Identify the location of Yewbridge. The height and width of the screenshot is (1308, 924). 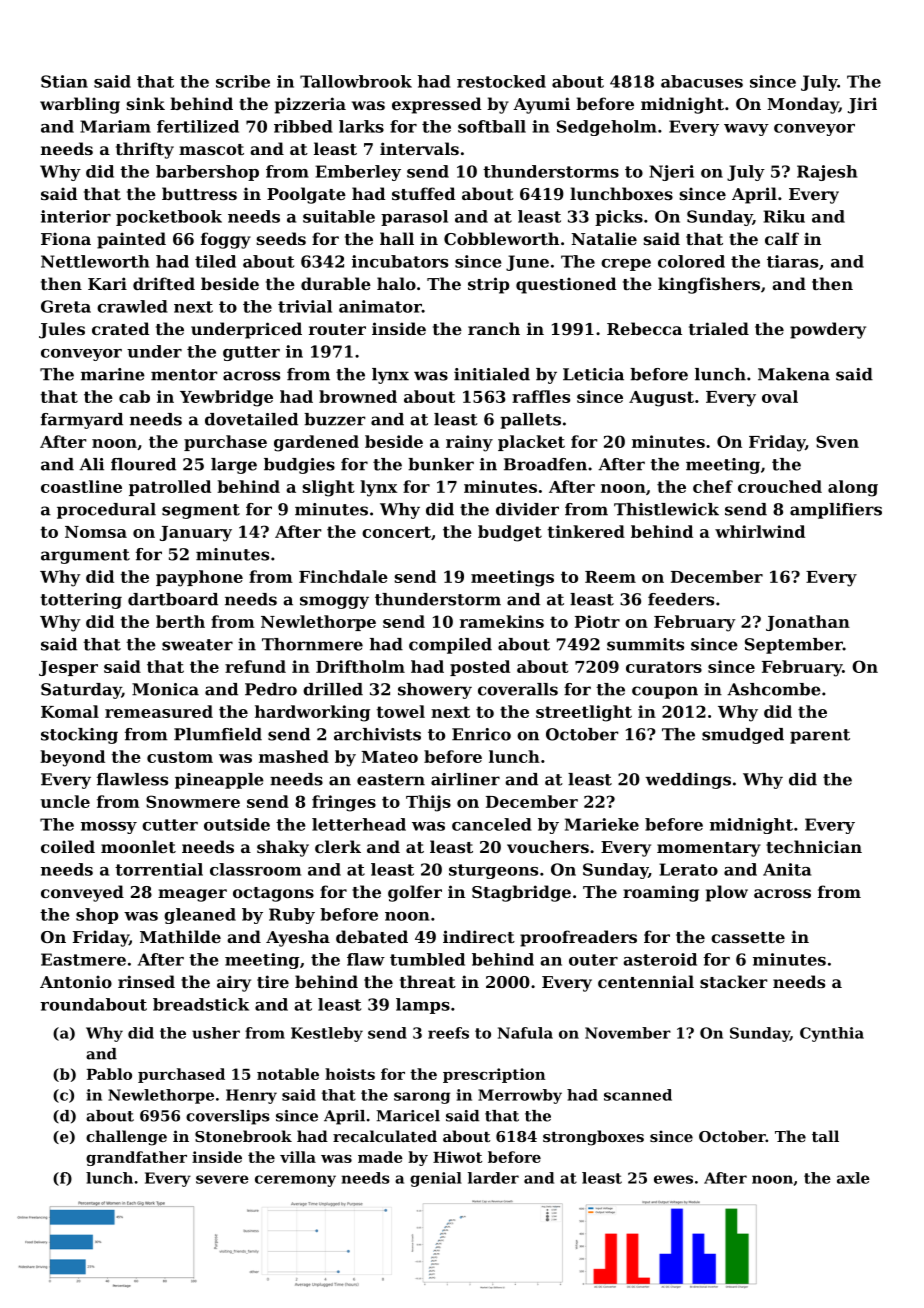
(226, 398).
